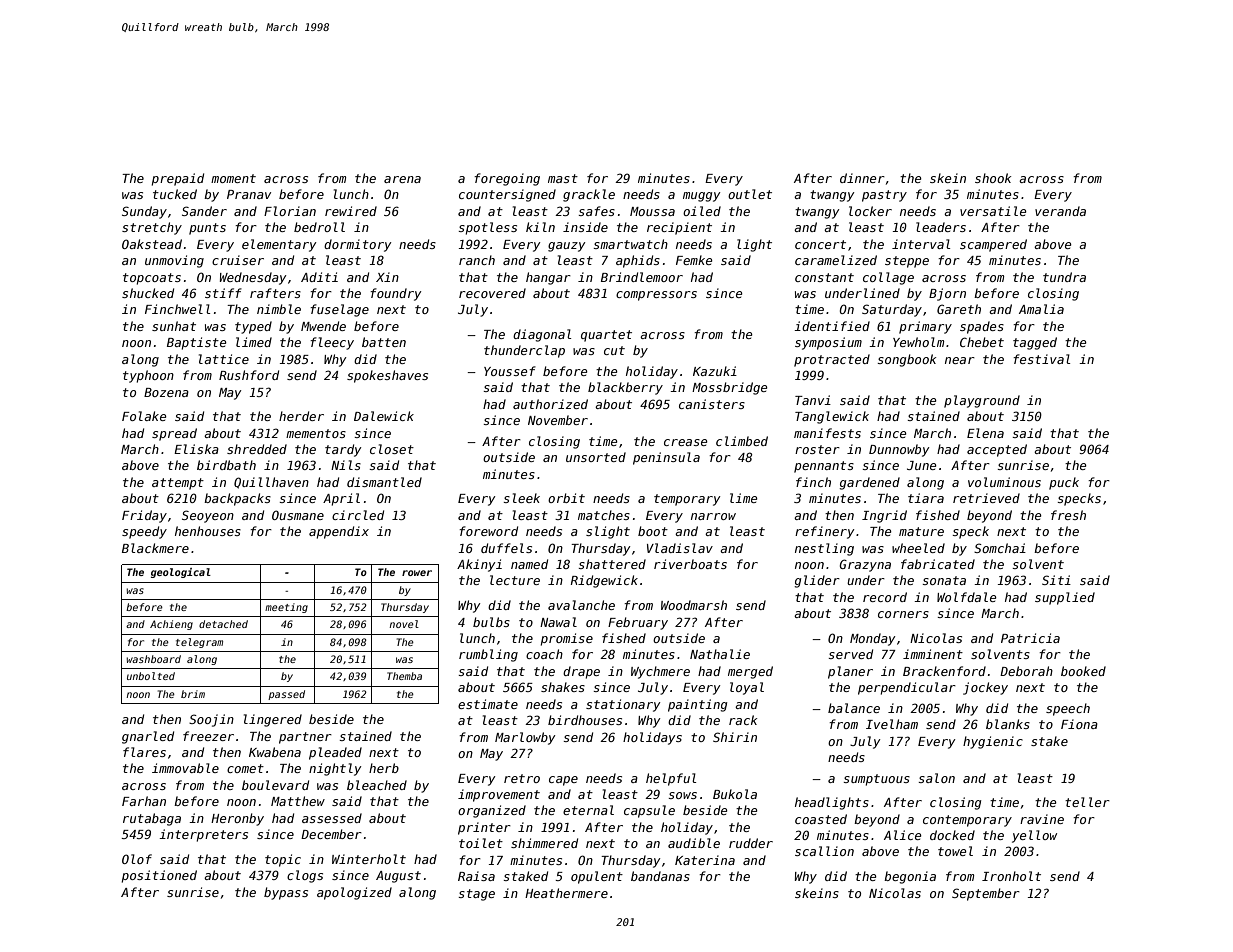  I want to click on assessed, so click(332, 818).
